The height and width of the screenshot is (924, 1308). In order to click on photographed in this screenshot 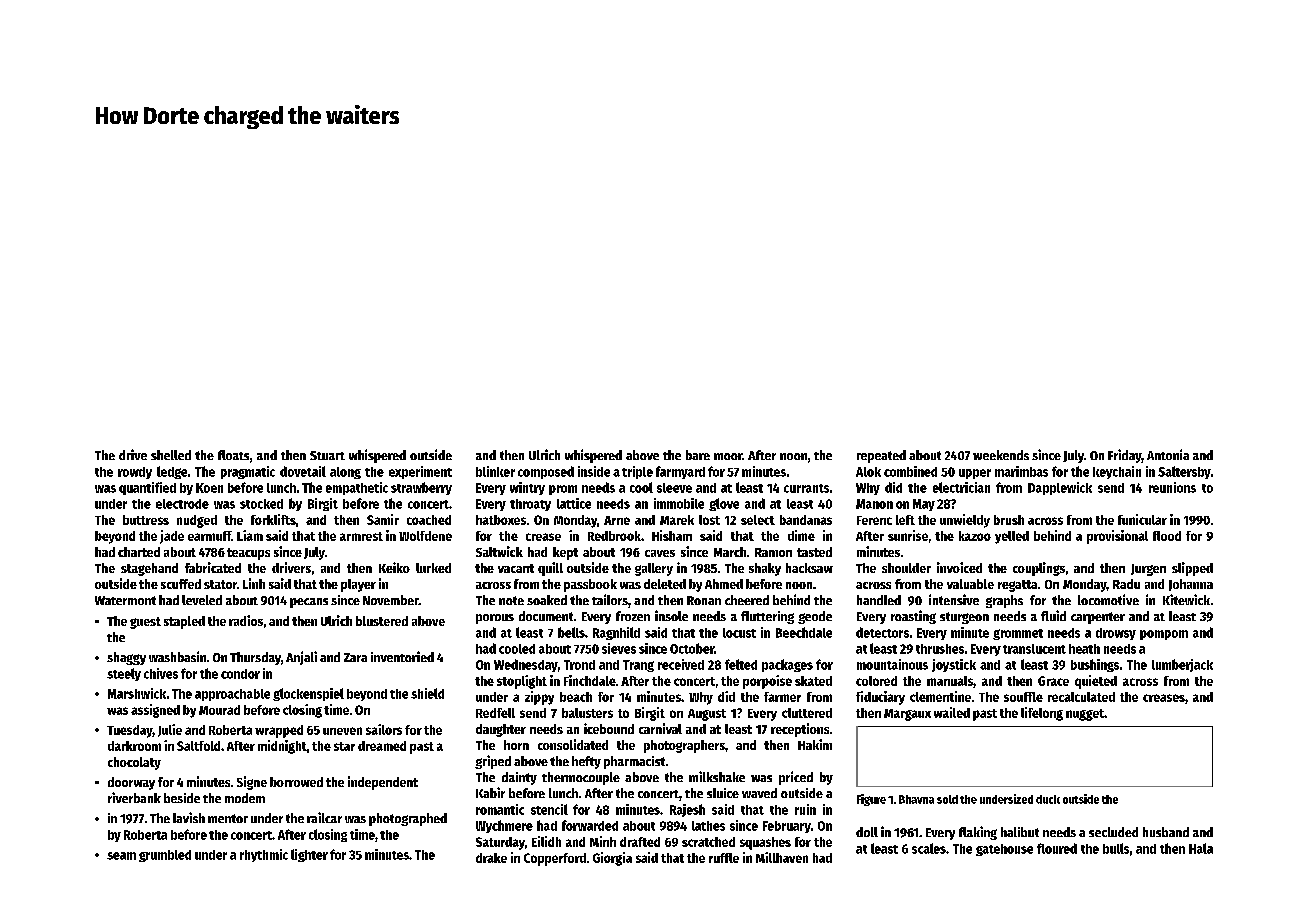, I will do `click(408, 819)`.
